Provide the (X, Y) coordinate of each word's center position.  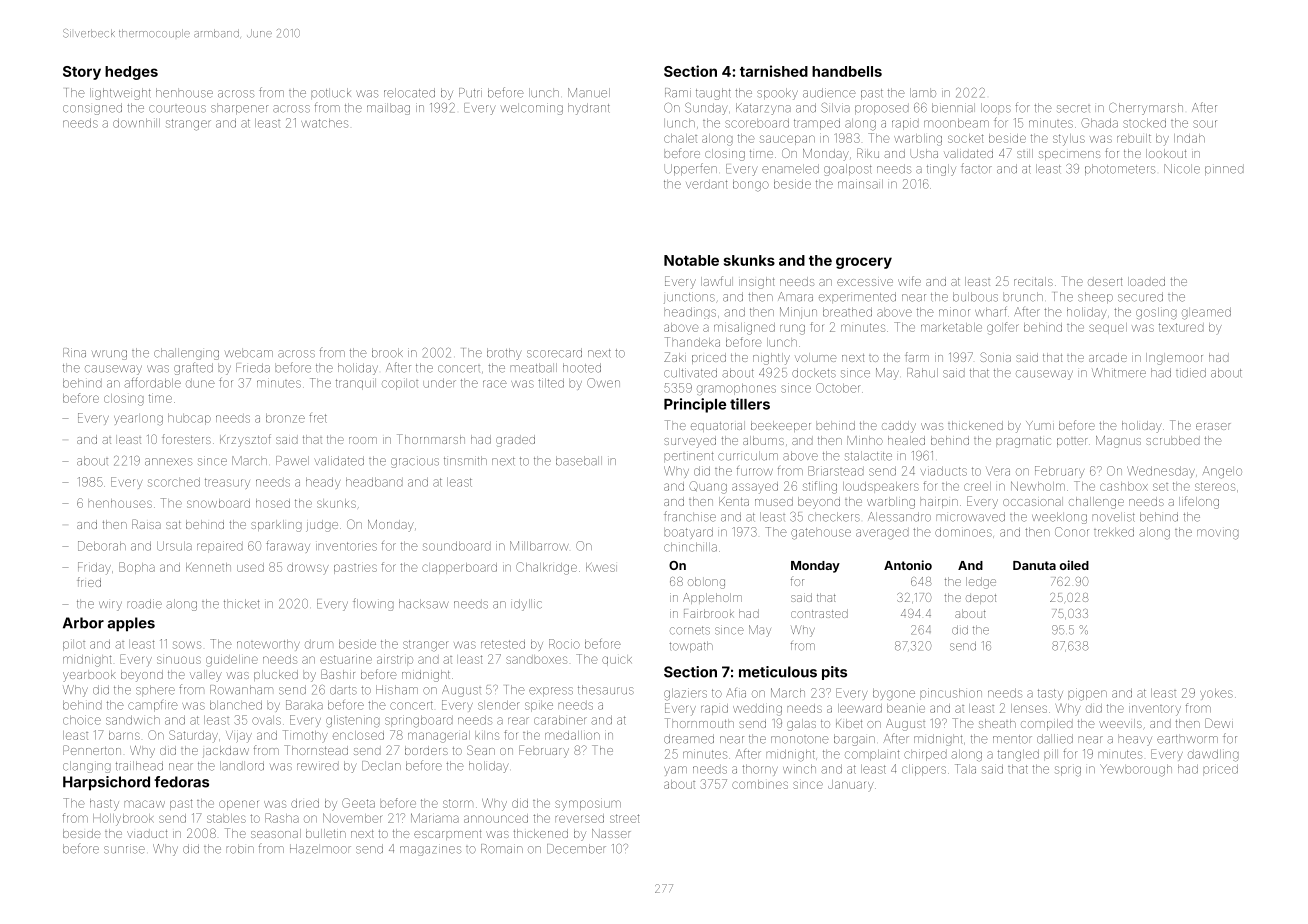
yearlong (138, 420)
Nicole (1182, 169)
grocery (864, 263)
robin (240, 849)
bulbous (975, 297)
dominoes (963, 532)
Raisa (146, 524)
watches (324, 123)
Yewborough (1136, 770)
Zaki (675, 357)
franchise (690, 516)
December (576, 849)
